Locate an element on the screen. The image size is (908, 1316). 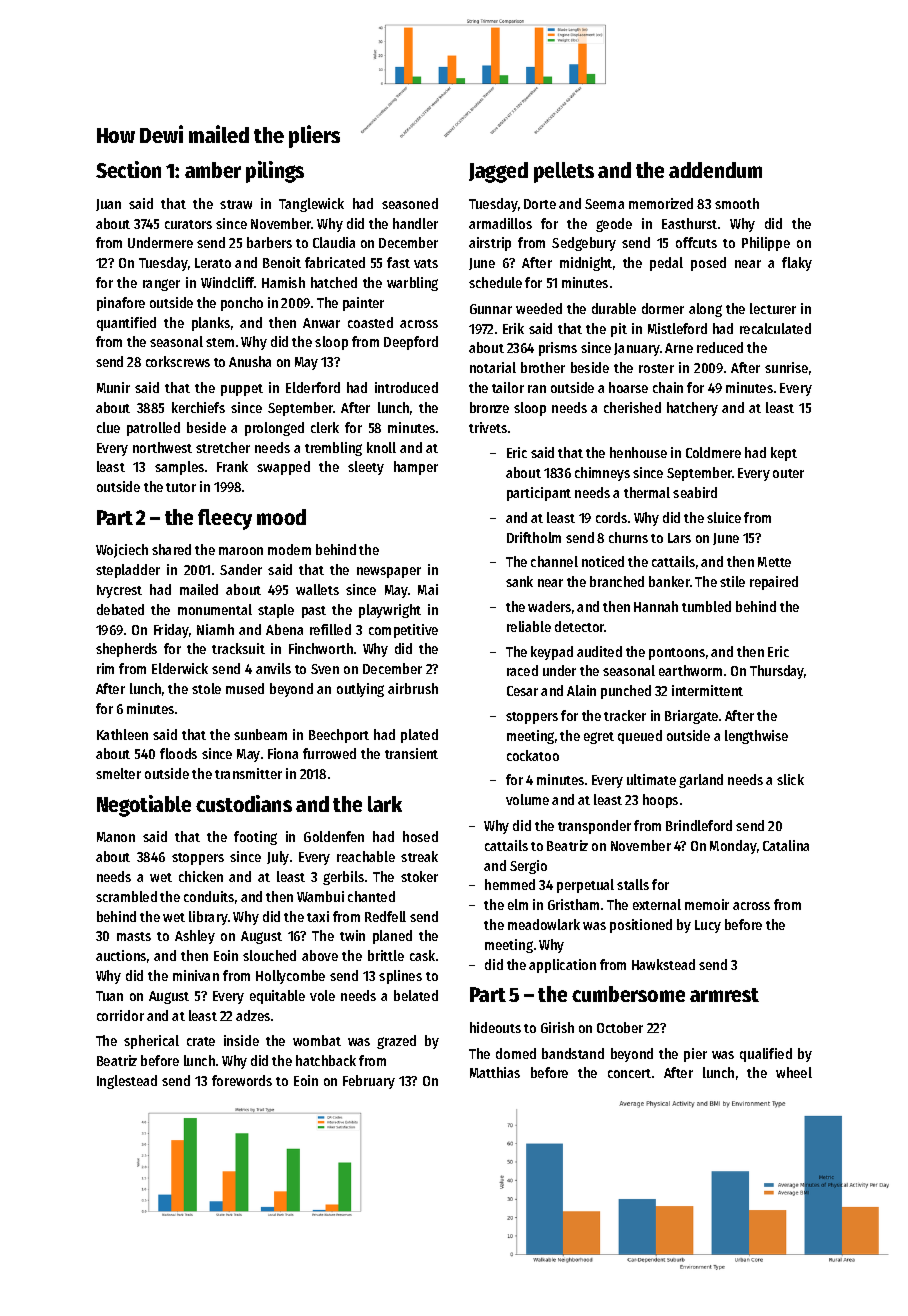
Matthias is located at coordinates (495, 1072).
